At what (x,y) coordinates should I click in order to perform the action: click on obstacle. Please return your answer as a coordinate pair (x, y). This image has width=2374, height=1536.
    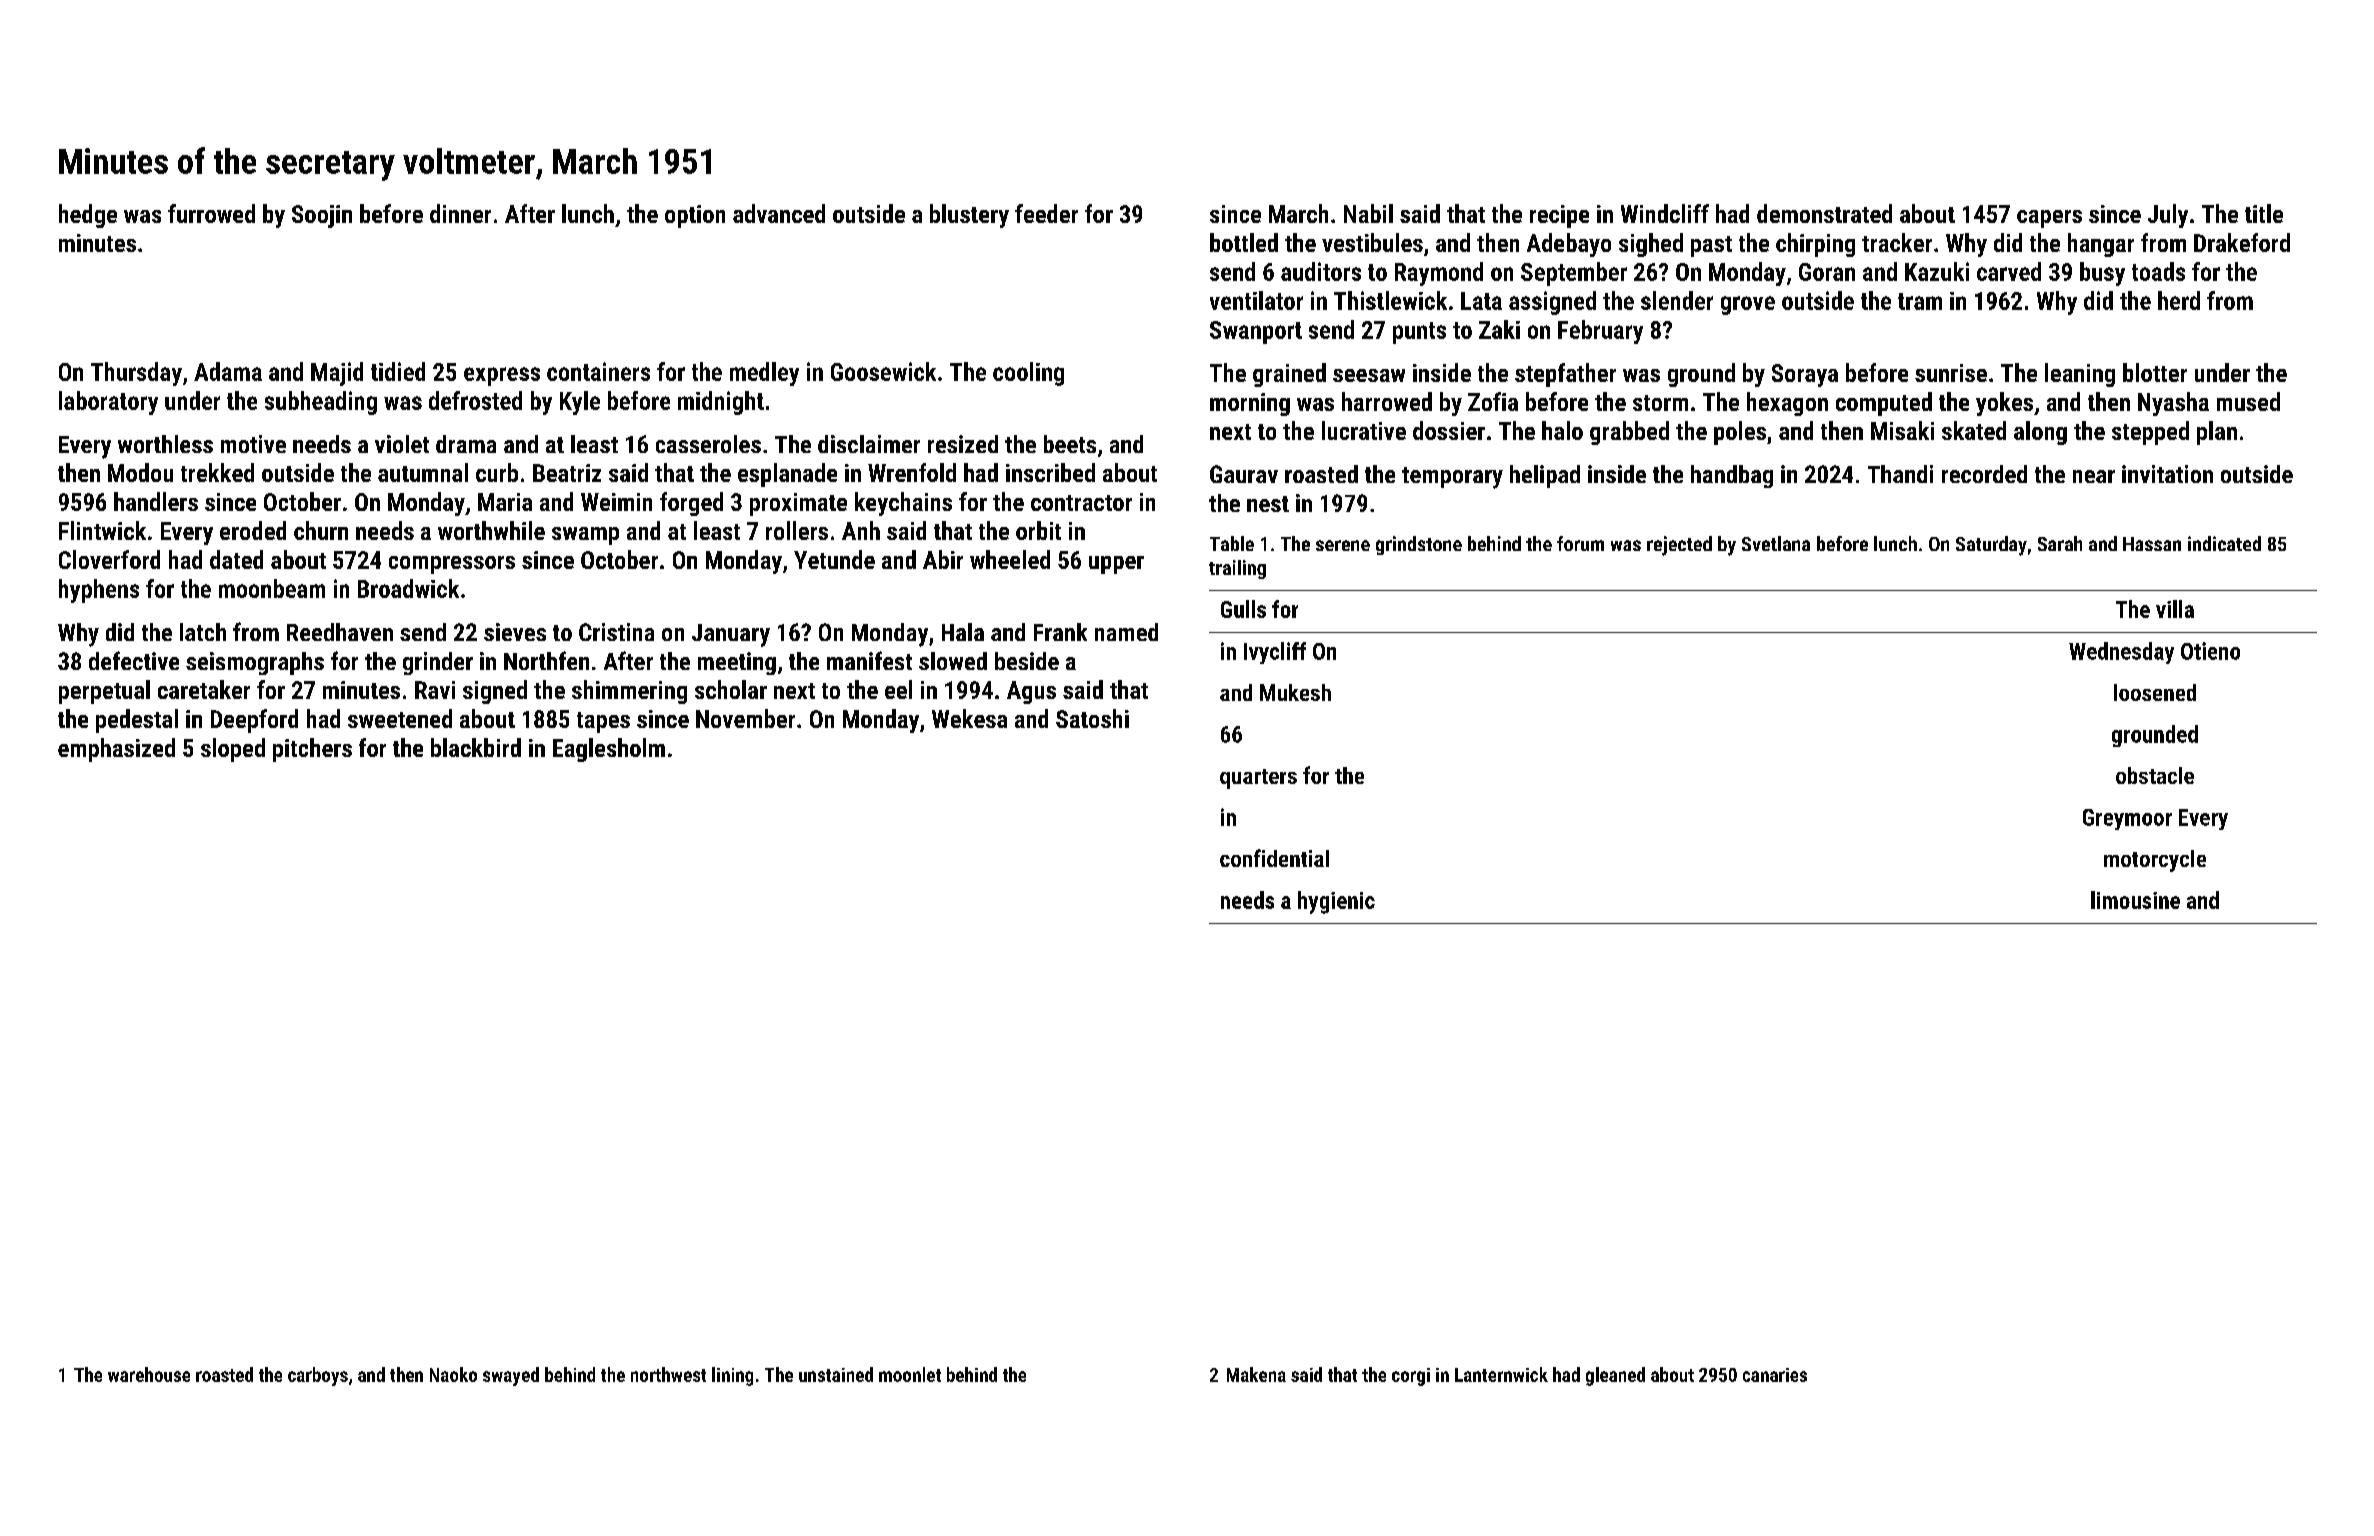
    Looking at the image, I should click on (2155, 775).
